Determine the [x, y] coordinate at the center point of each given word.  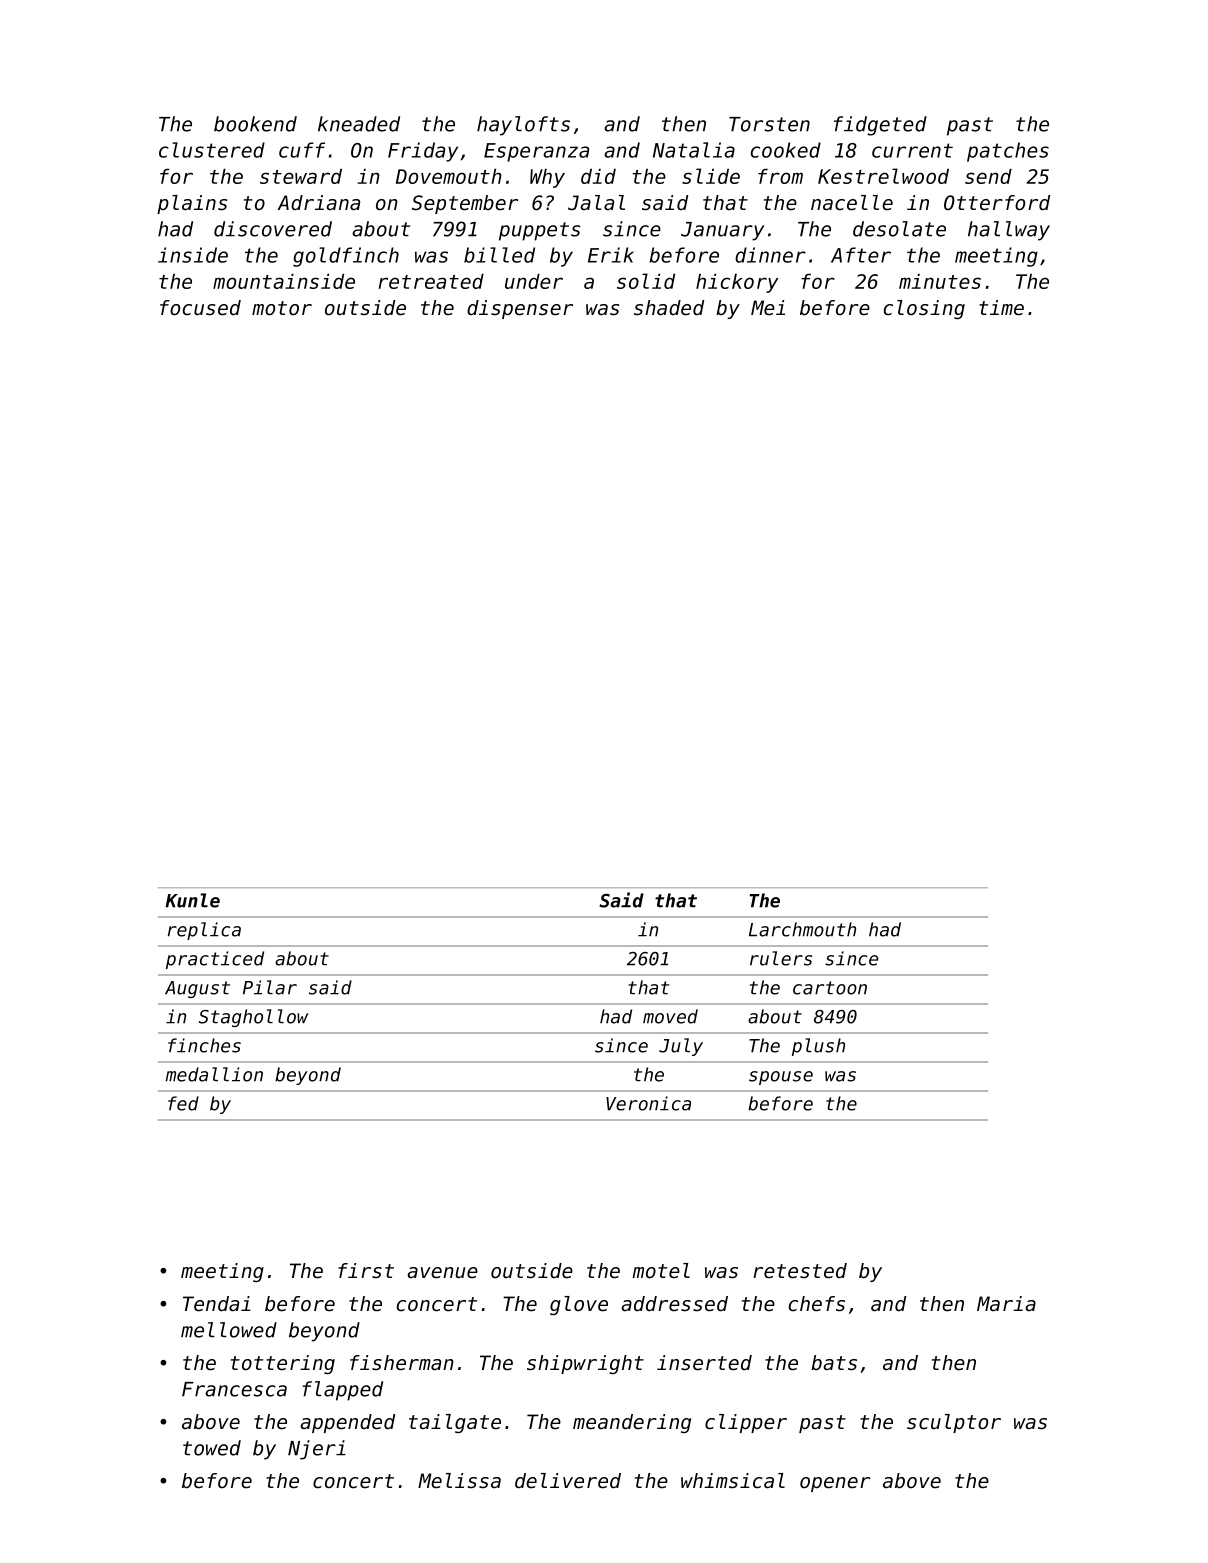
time [1001, 308]
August [197, 989]
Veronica [648, 1103]
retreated [431, 281]
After [861, 255]
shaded [669, 308]
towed [212, 1448]
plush [818, 1047]
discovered [273, 229]
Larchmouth [802, 929]
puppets [540, 231]
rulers [781, 958]
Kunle [192, 900]
